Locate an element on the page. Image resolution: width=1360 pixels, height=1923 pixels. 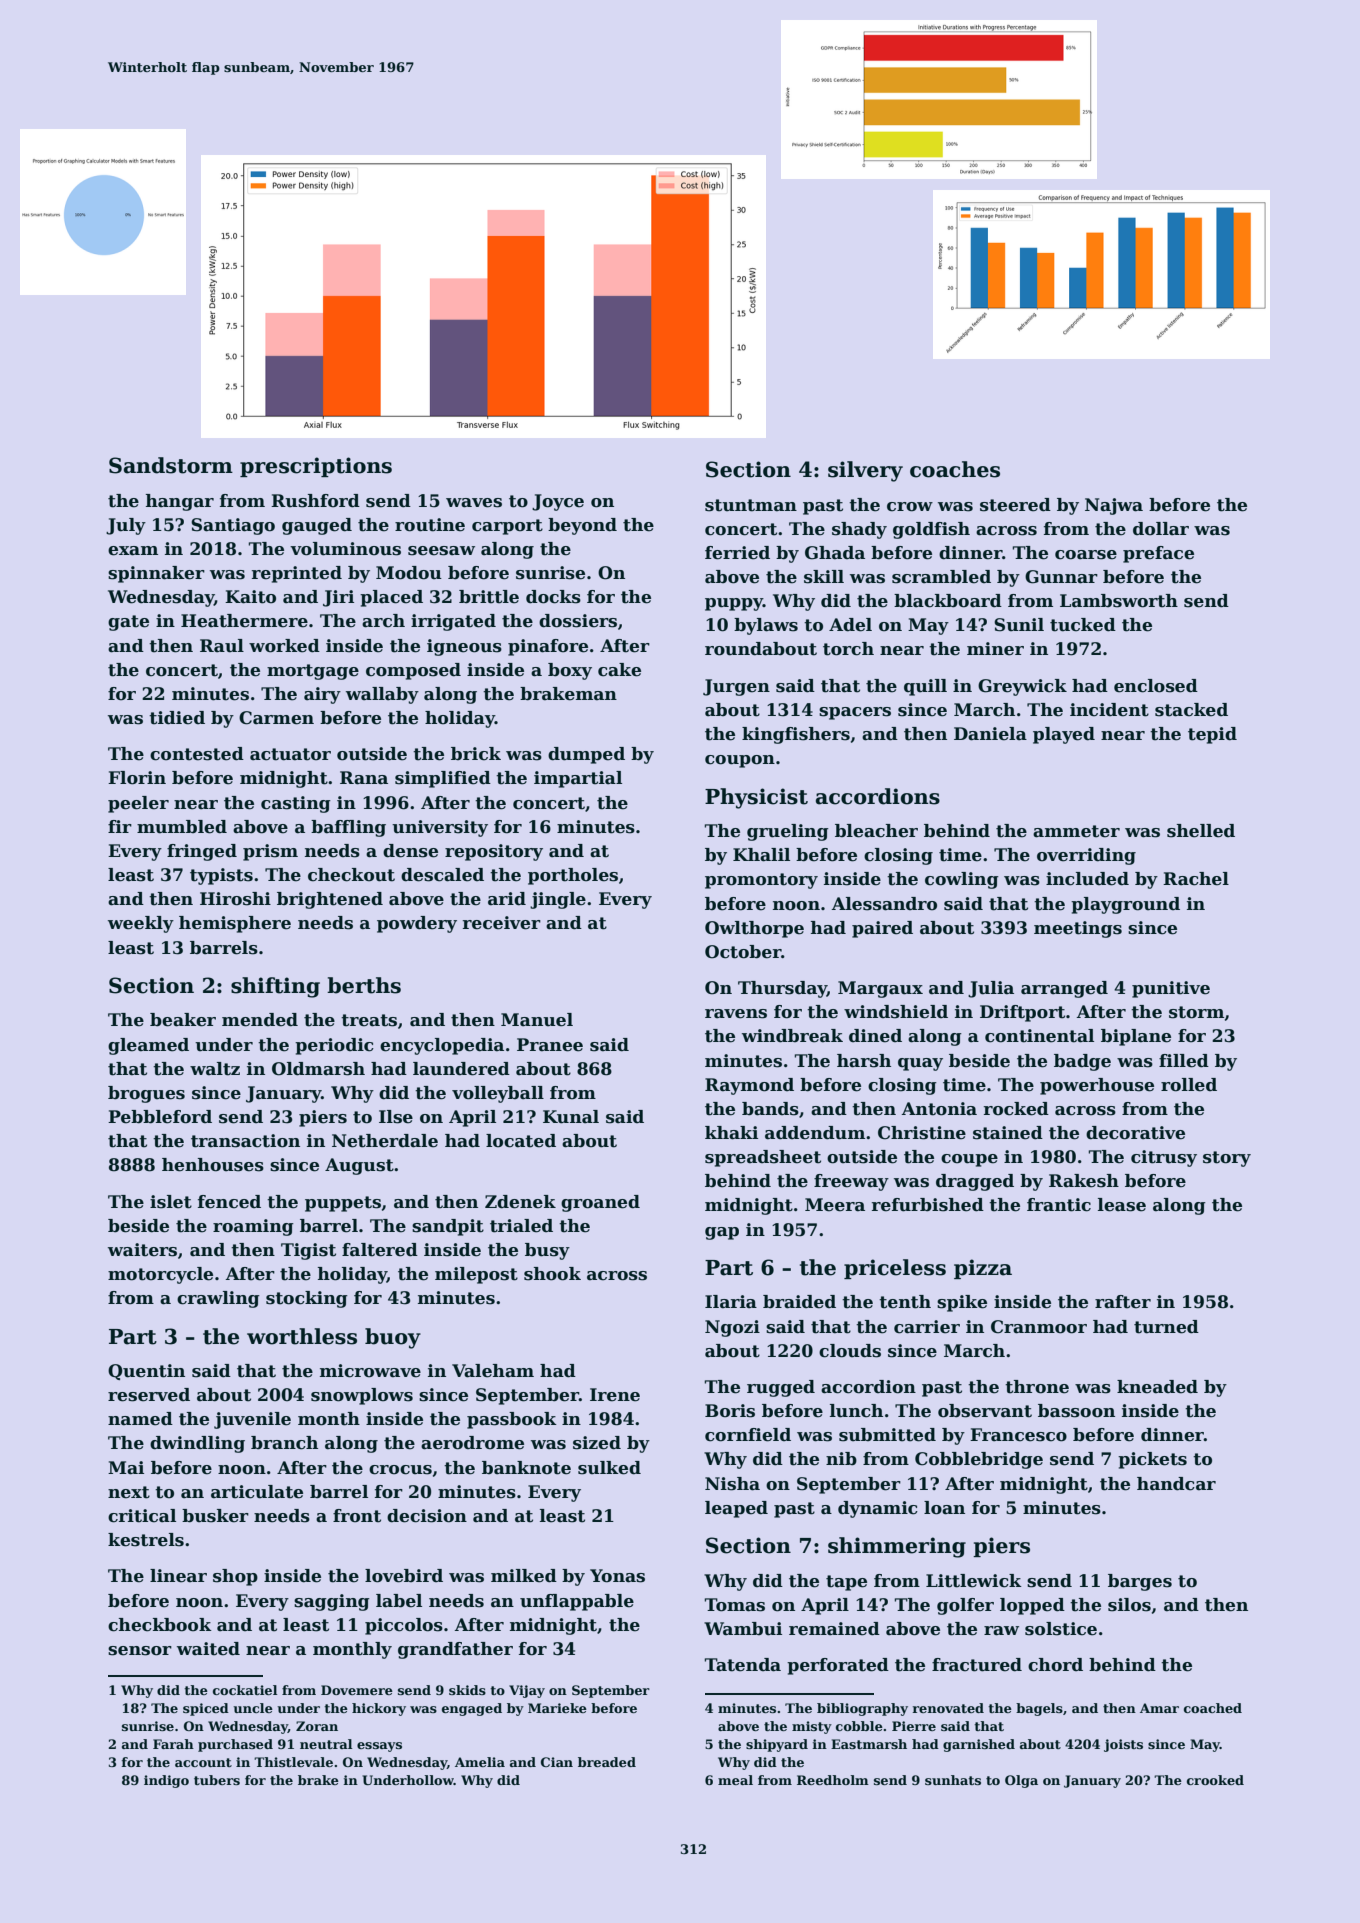
kneaded is located at coordinates (1157, 1387).
